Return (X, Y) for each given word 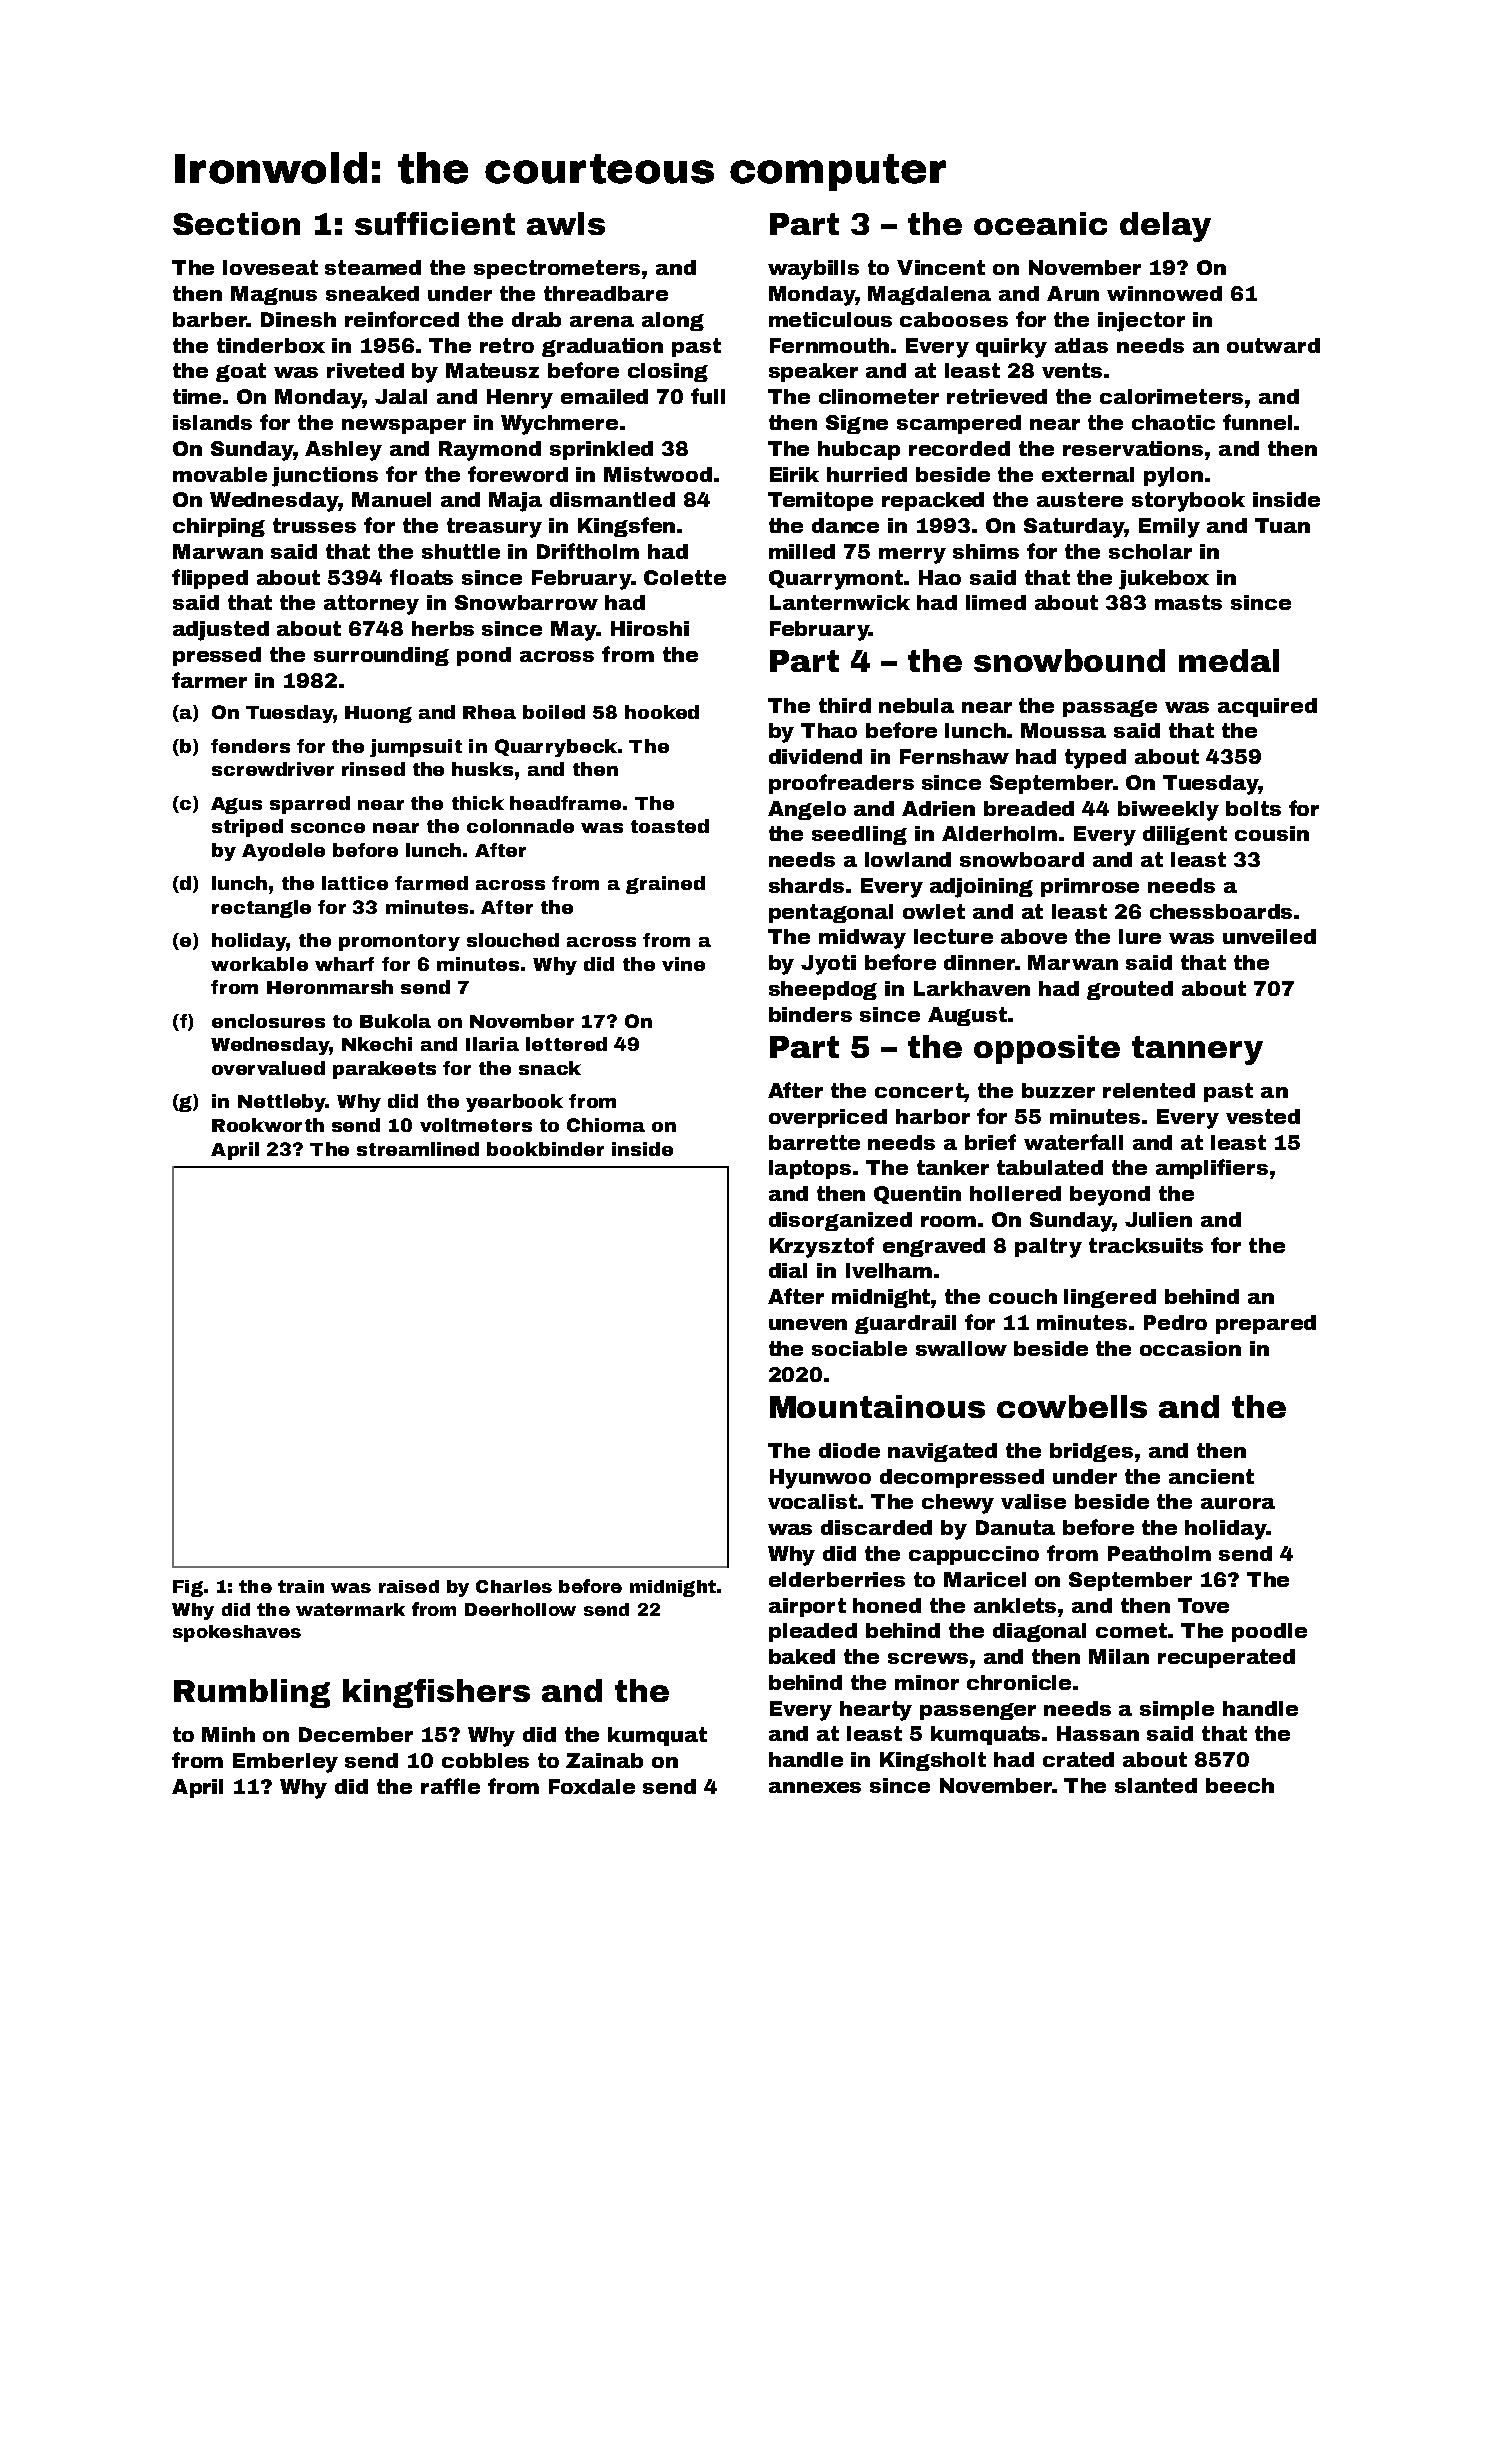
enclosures (268, 1021)
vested (1263, 1116)
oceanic (1040, 223)
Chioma (606, 1125)
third (845, 705)
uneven (808, 1324)
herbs (443, 628)
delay (1165, 227)
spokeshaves (237, 1633)
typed (1095, 759)
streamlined (418, 1149)
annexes (815, 1787)
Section (236, 223)
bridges (1091, 1452)
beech (1240, 1785)
